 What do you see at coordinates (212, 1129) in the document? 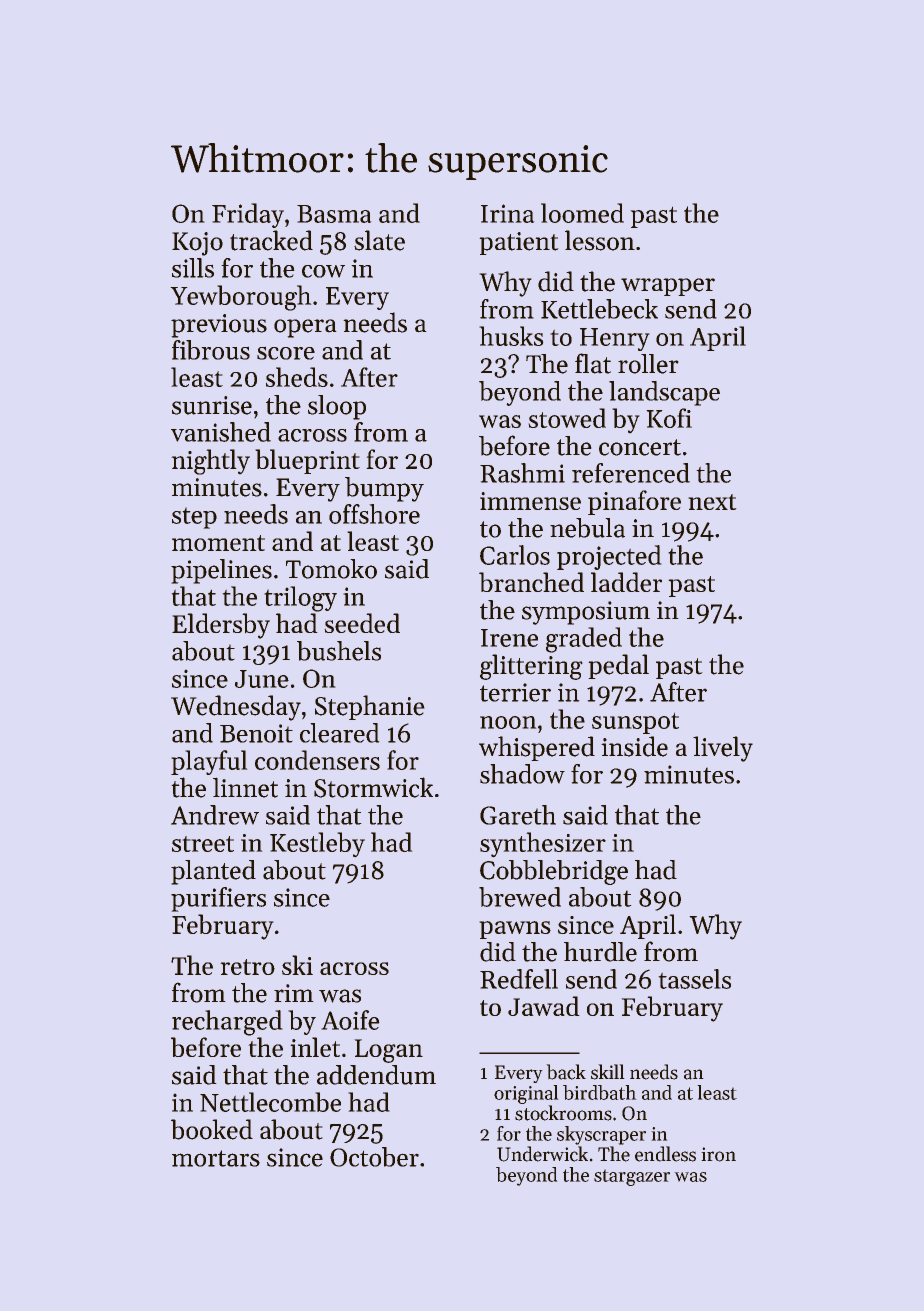
I see `booked` at bounding box center [212, 1129].
